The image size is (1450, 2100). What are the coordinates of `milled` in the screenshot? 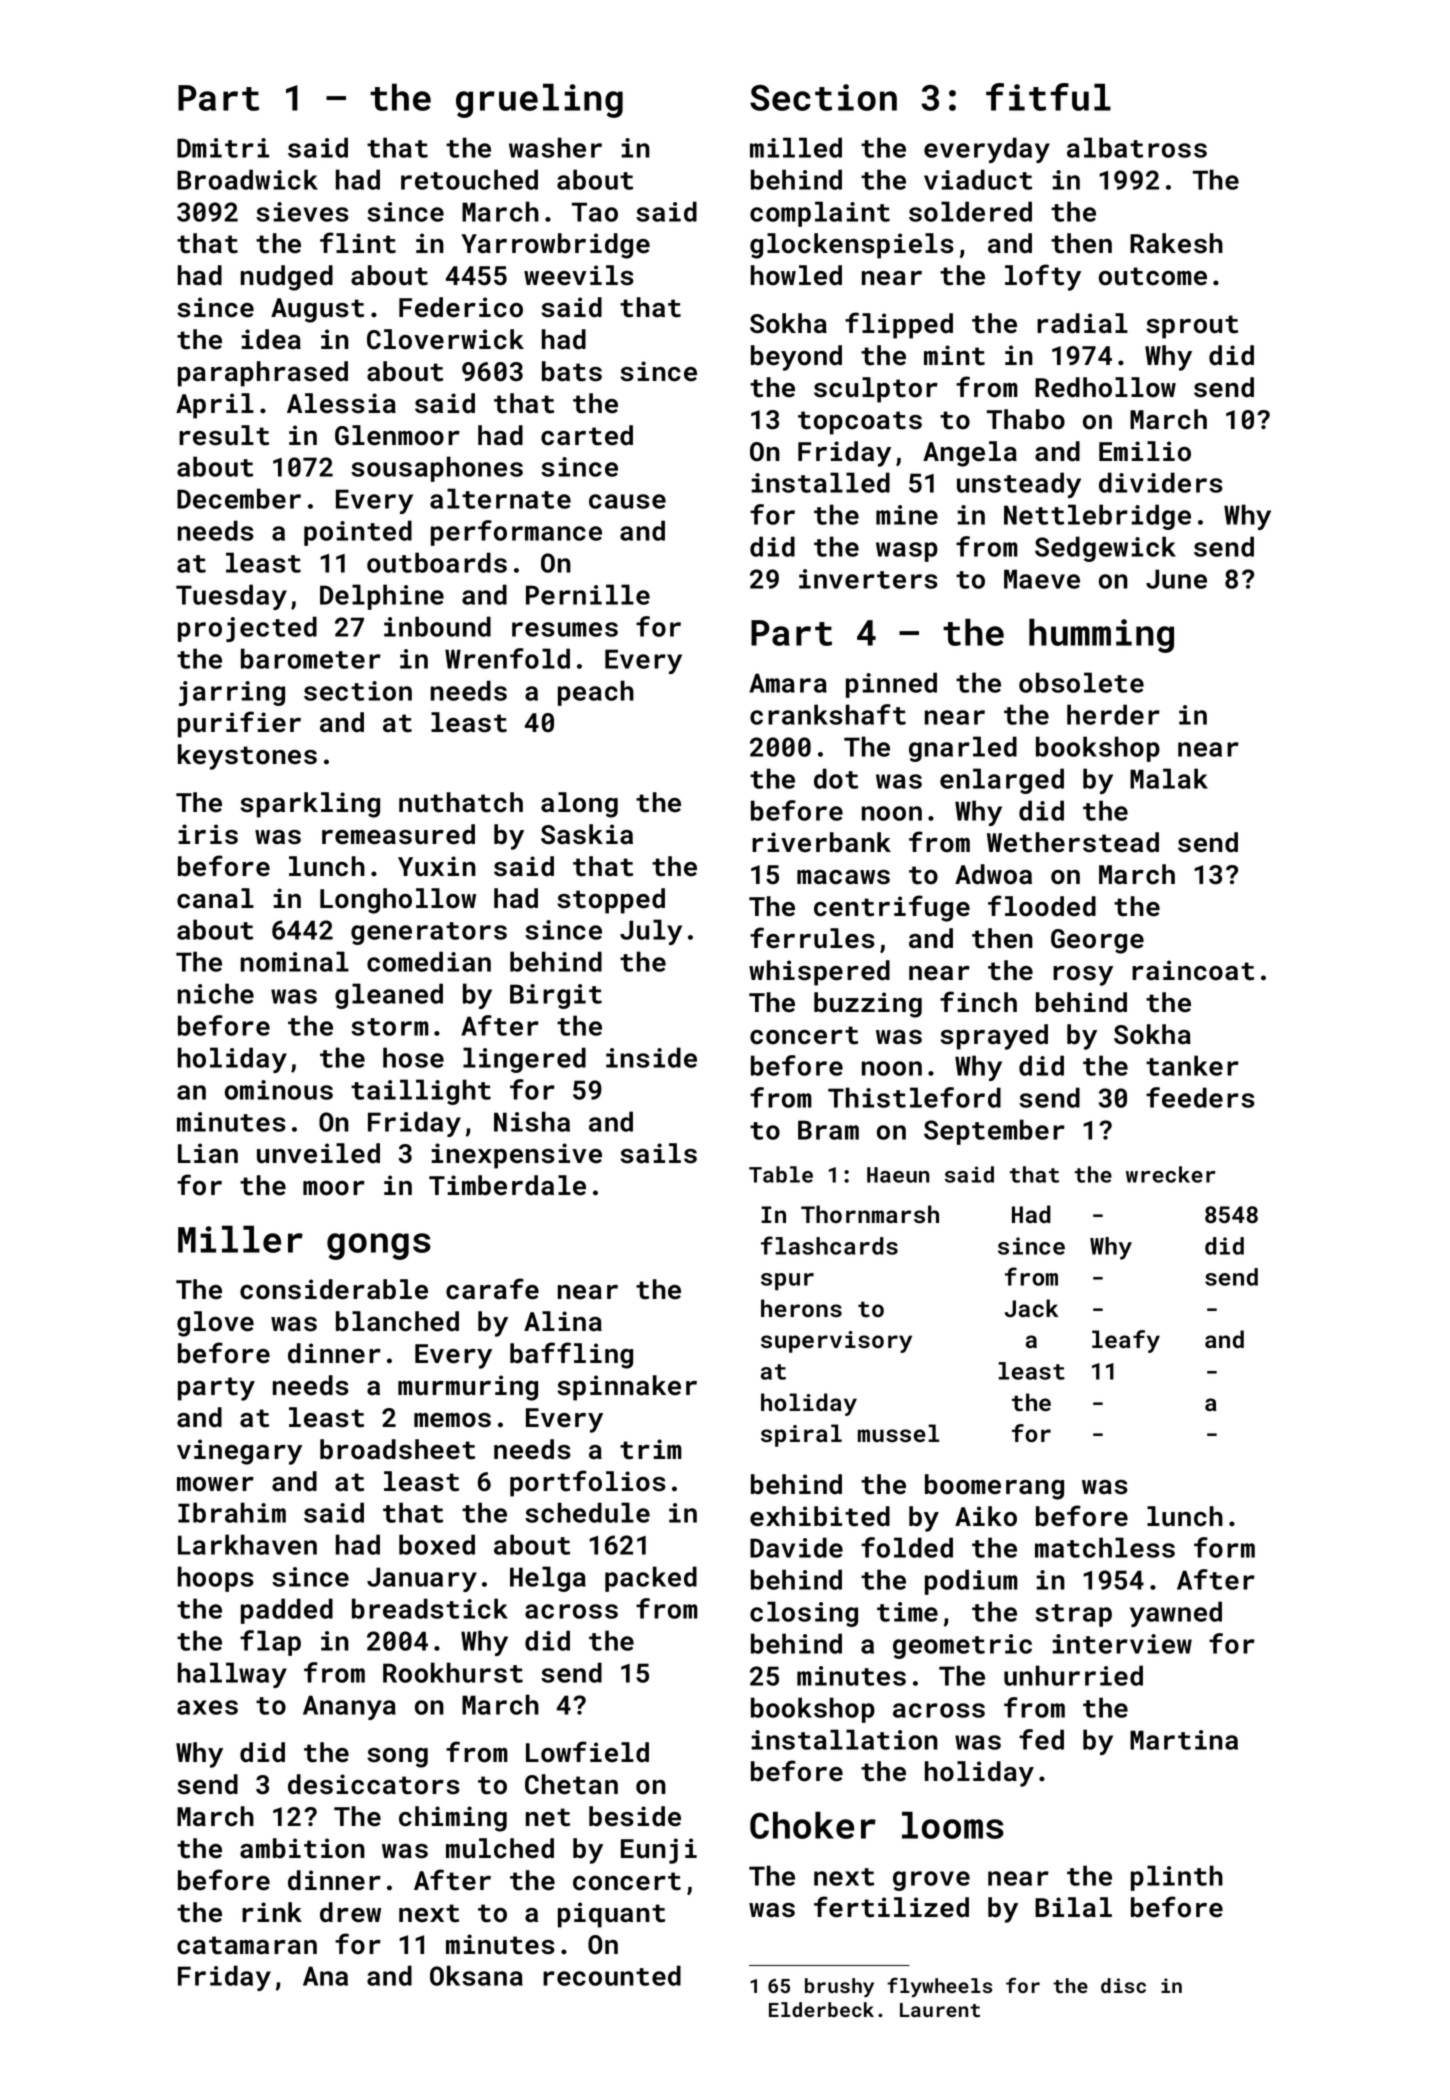 It's located at (796, 147).
